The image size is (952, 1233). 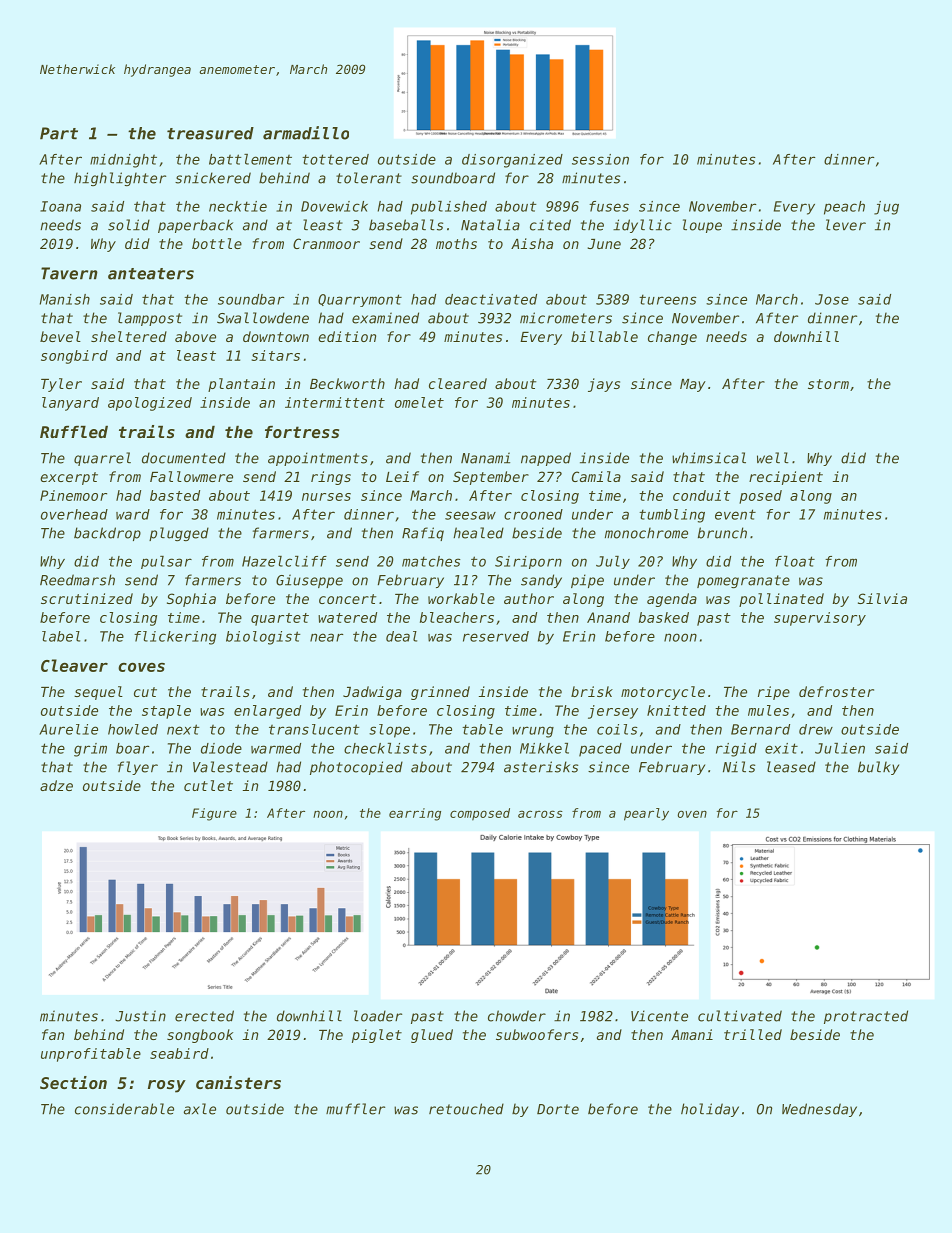 What do you see at coordinates (221, 748) in the screenshot?
I see `diode` at bounding box center [221, 748].
